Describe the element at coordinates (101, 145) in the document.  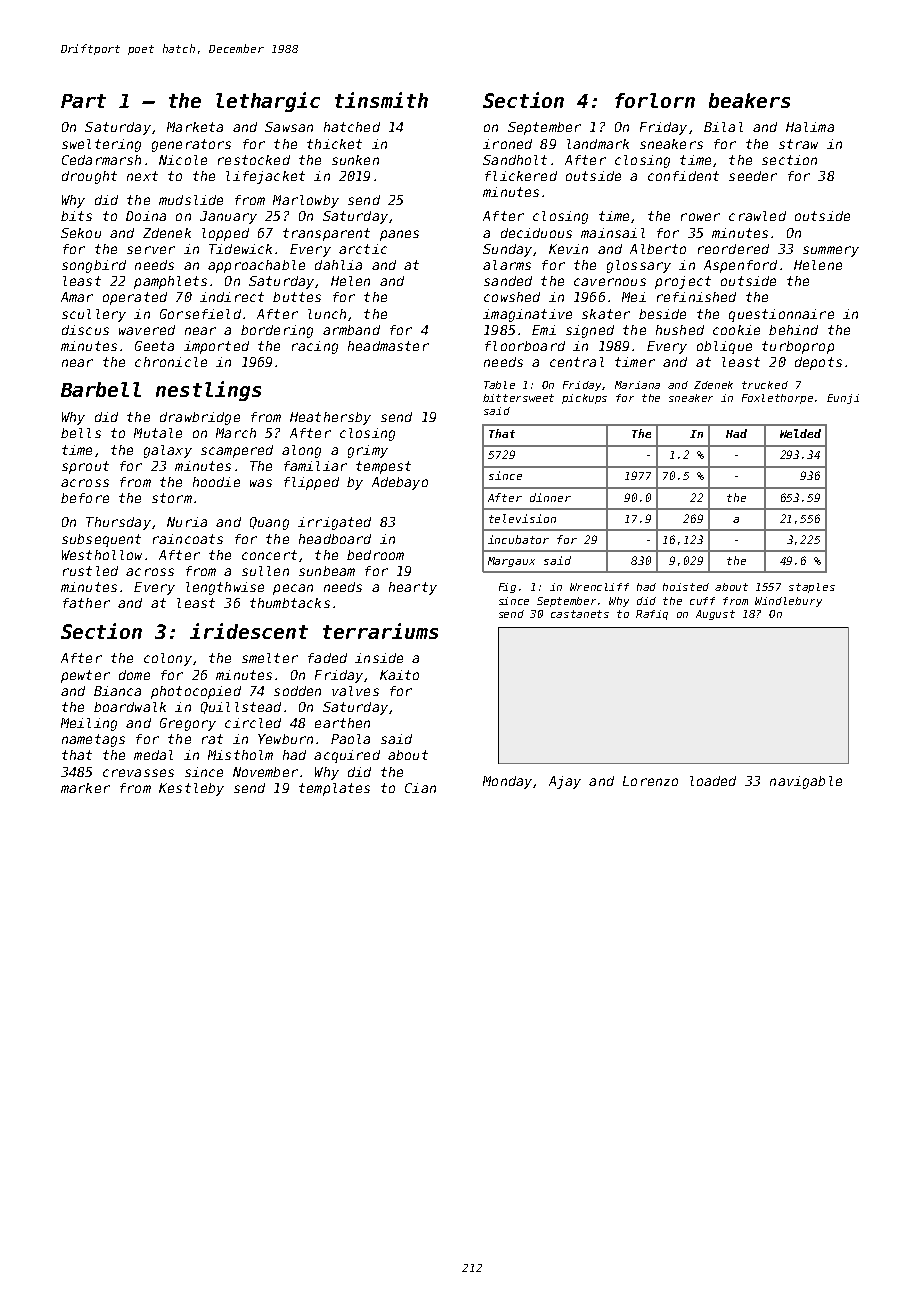
I see `sweltering` at that location.
